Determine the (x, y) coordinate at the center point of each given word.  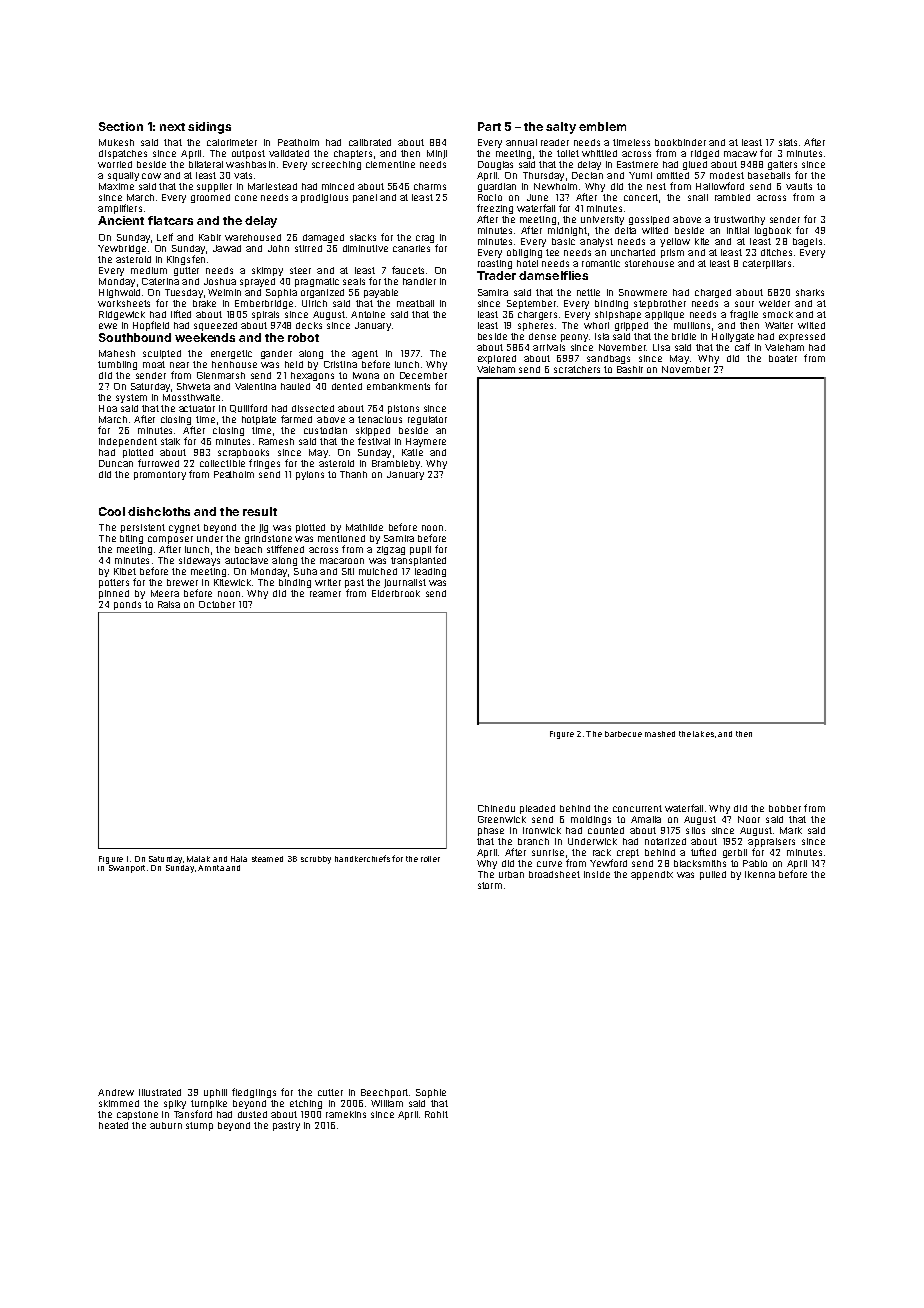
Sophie (431, 1093)
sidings (209, 128)
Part (489, 126)
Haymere (426, 442)
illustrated (160, 1092)
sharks (810, 292)
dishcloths (159, 511)
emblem (602, 126)
